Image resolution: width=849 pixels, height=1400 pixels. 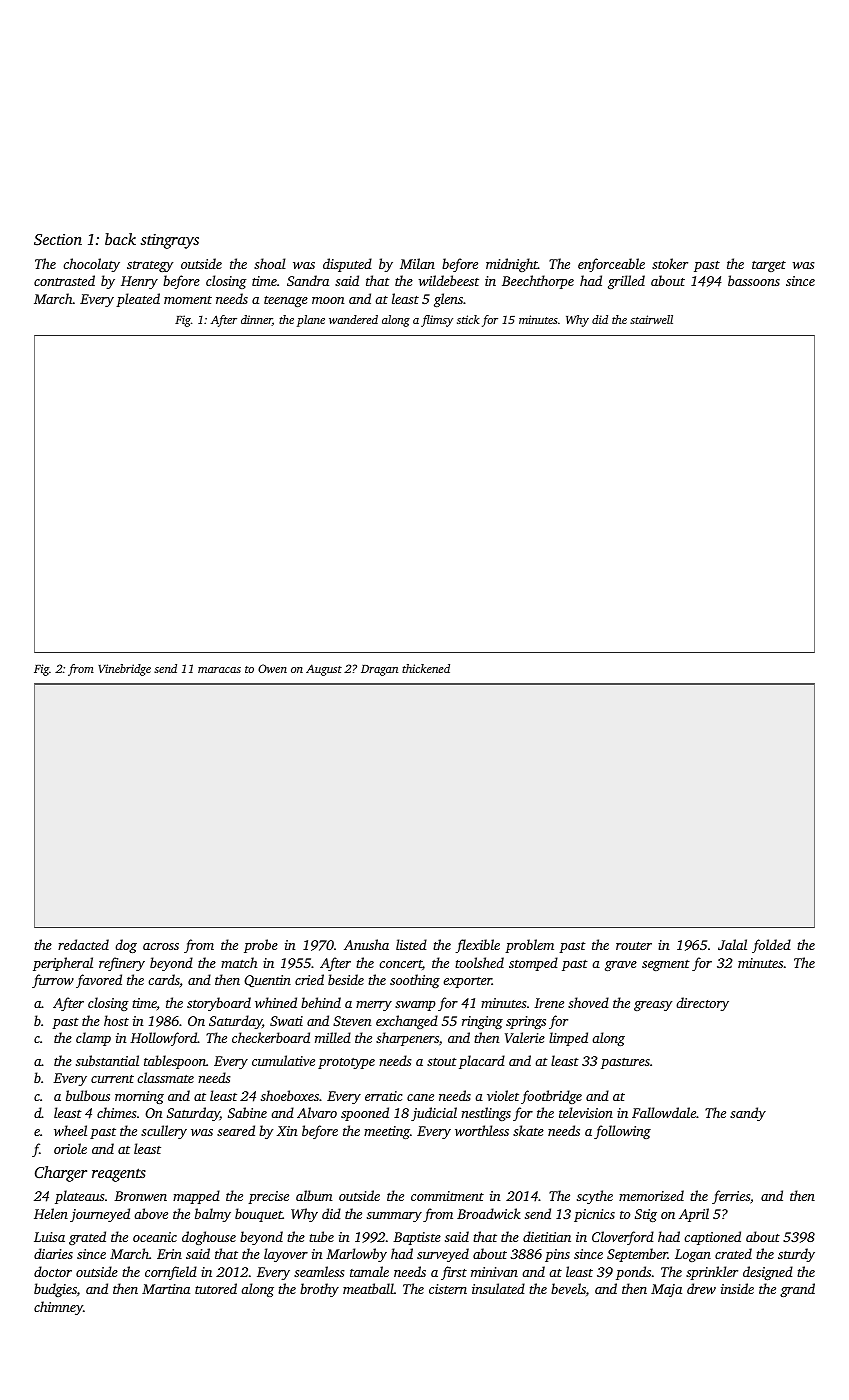 What do you see at coordinates (748, 1114) in the screenshot?
I see `sandy` at bounding box center [748, 1114].
